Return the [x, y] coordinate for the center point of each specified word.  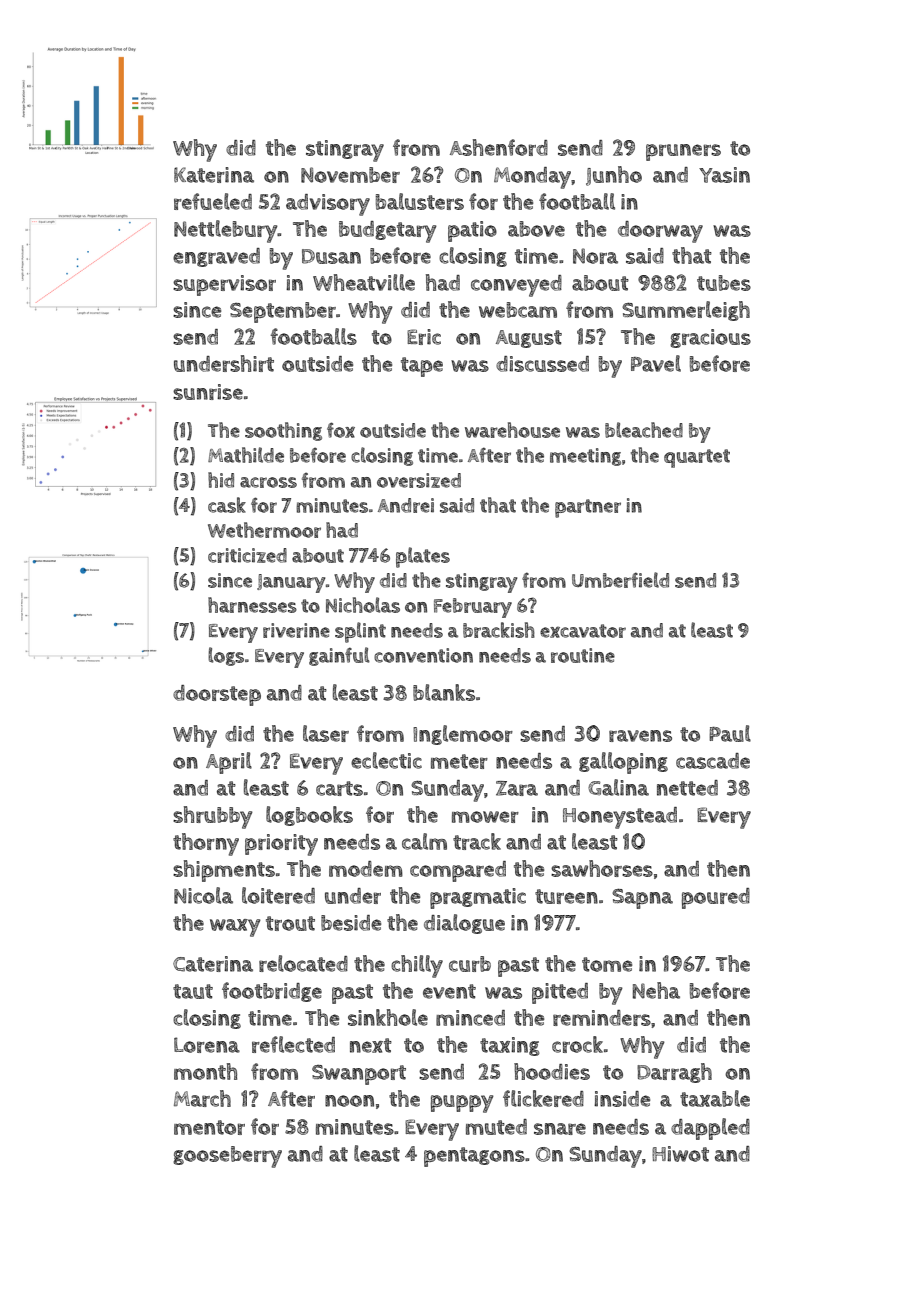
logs [226, 656]
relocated [303, 963]
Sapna [642, 899]
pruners [683, 152]
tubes [724, 283]
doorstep [217, 695]
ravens [640, 736]
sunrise [208, 392]
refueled [213, 201]
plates [423, 557]
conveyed [516, 286]
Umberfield [620, 580]
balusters [420, 201]
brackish [499, 630]
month [205, 1071]
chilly [417, 966]
